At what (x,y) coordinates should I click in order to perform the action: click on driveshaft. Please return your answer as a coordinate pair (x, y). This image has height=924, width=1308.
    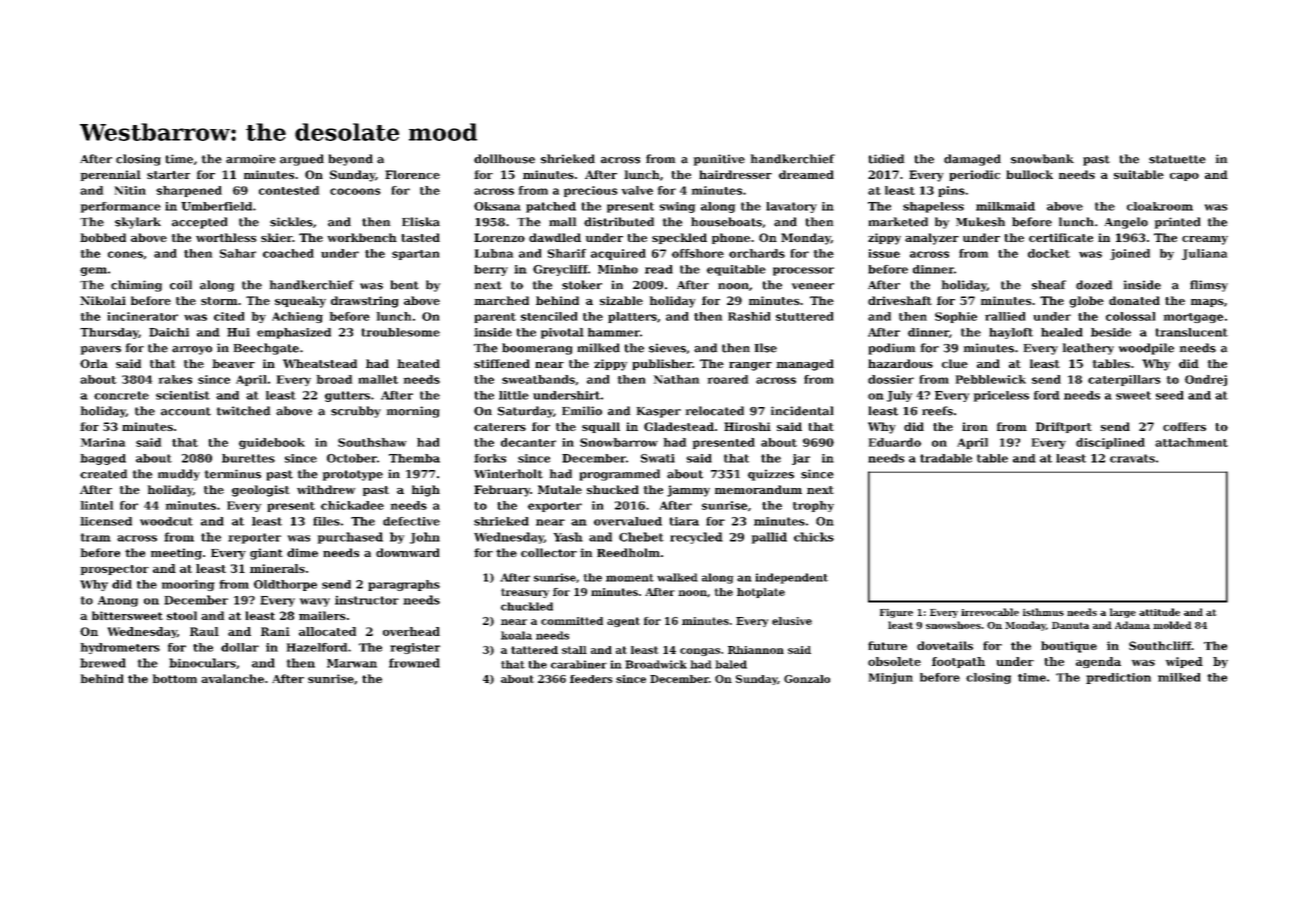
    Looking at the image, I should click on (900, 300).
